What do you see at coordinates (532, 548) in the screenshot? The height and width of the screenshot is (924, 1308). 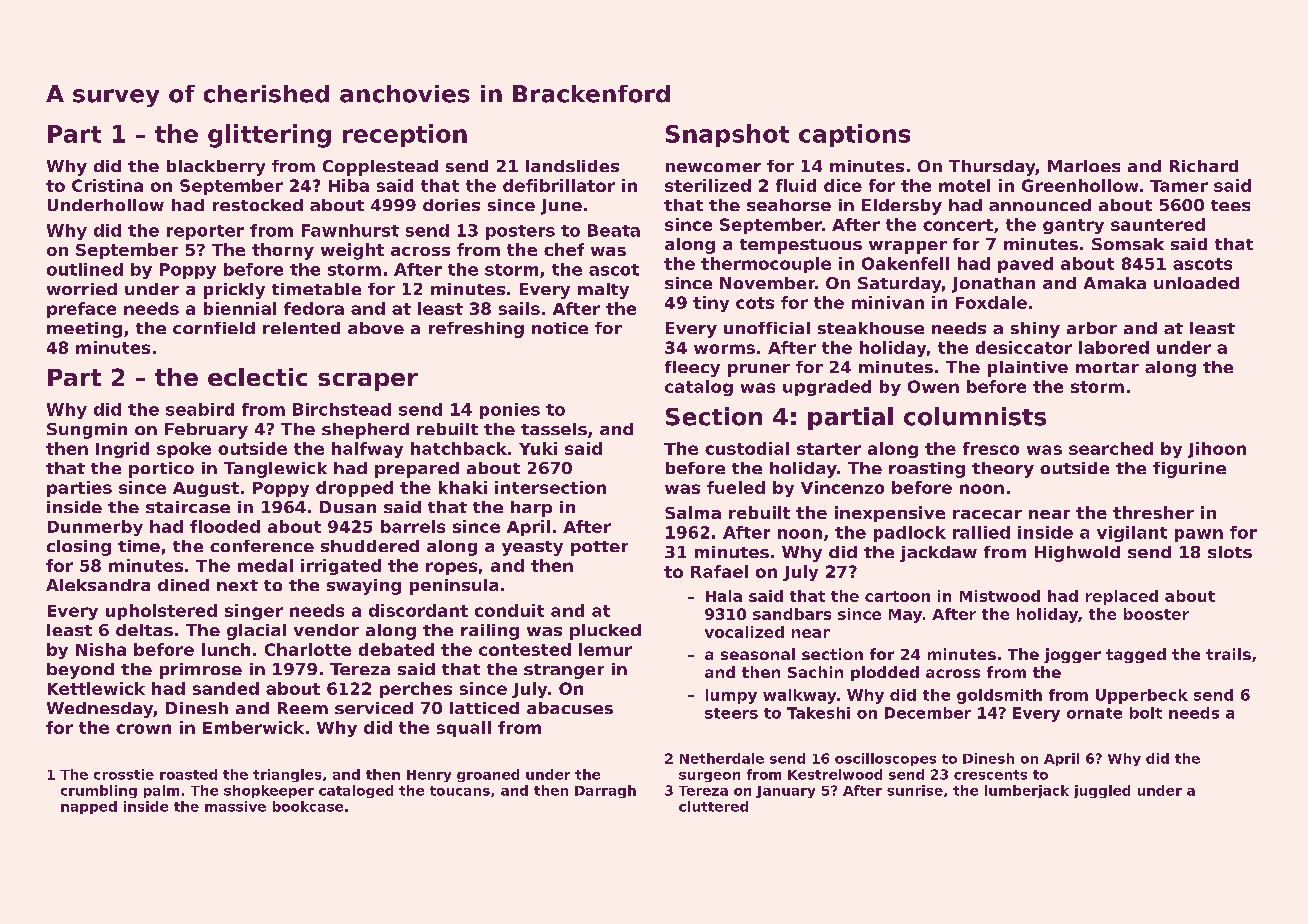 I see `yeasty` at bounding box center [532, 548].
